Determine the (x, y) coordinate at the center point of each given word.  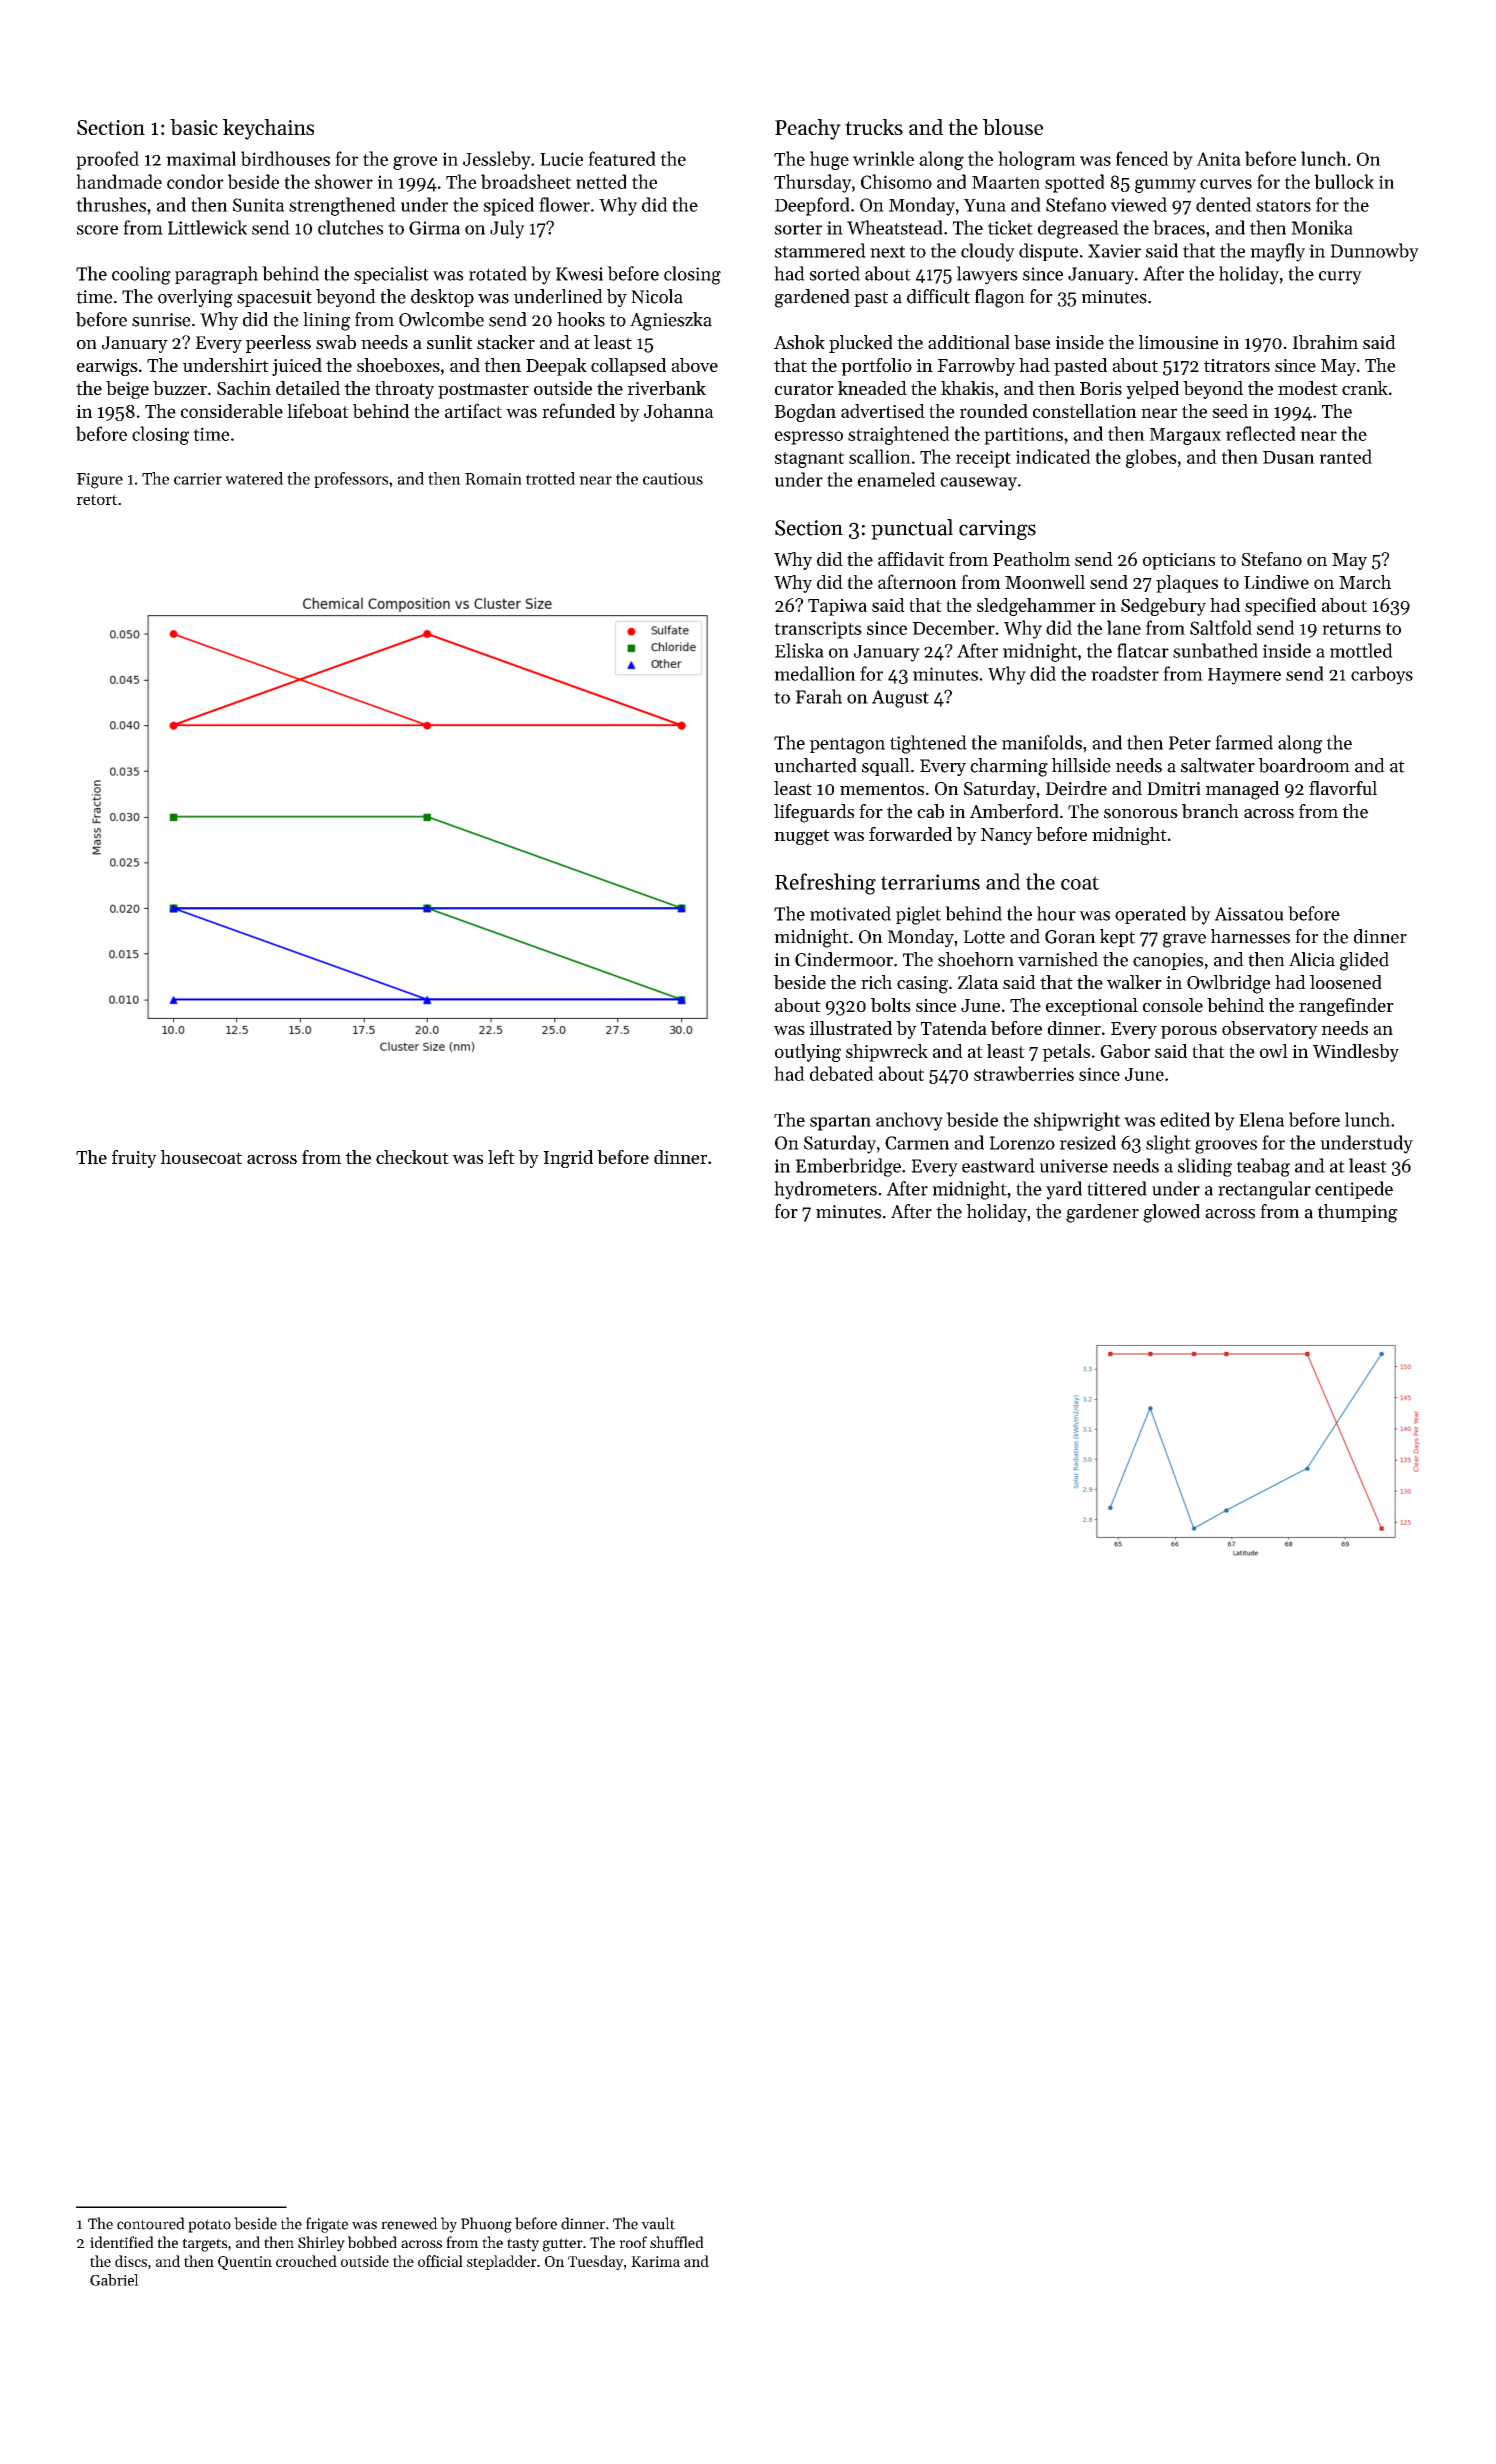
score (97, 230)
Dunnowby (1374, 252)
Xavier (1114, 251)
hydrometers (825, 1190)
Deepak (556, 367)
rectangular (1264, 1190)
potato (209, 2226)
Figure (100, 481)
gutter (563, 2245)
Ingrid (568, 1159)
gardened (812, 298)
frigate (327, 2225)
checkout (412, 1157)
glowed (1171, 1213)
